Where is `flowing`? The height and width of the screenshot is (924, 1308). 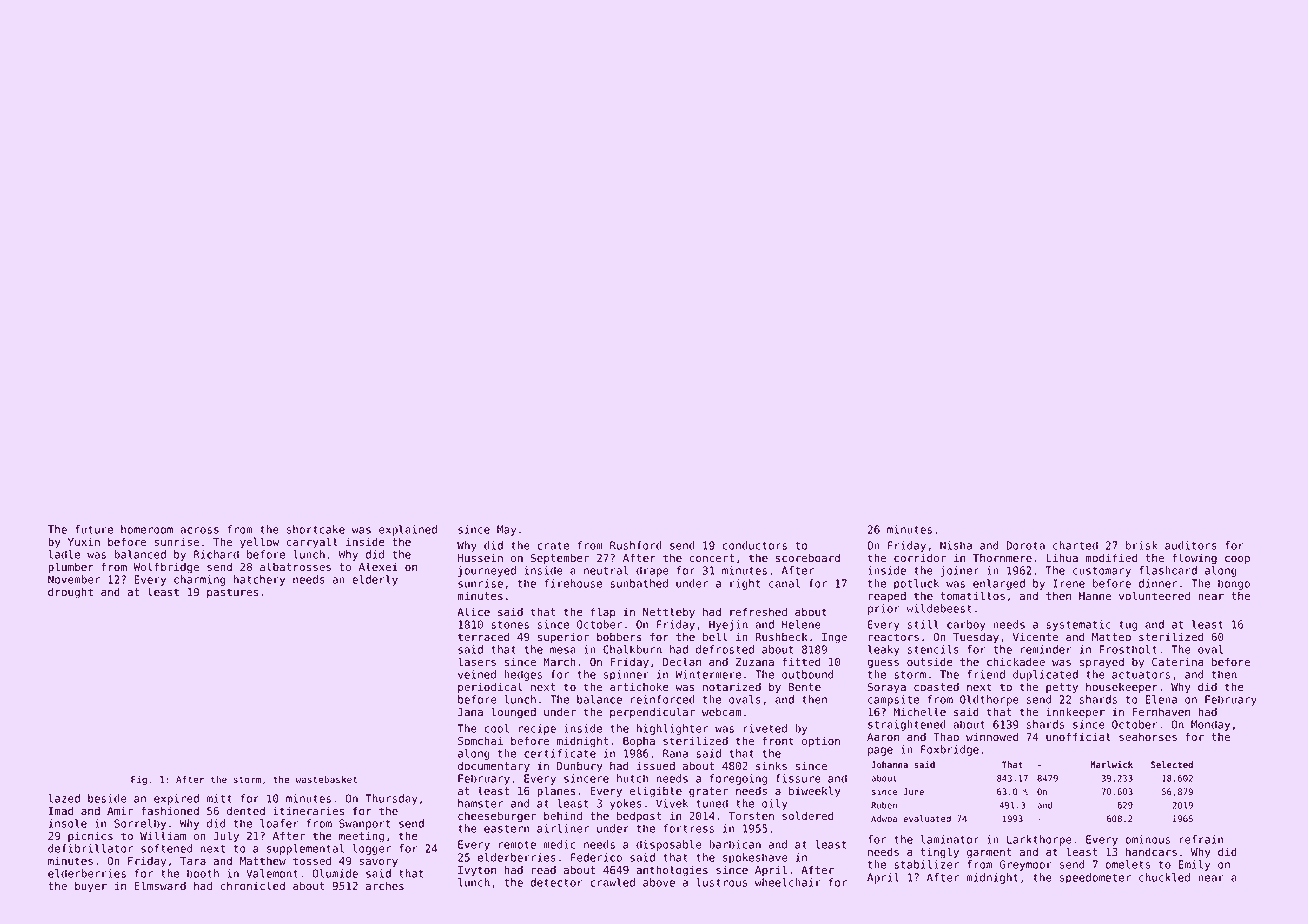 flowing is located at coordinates (1194, 559).
